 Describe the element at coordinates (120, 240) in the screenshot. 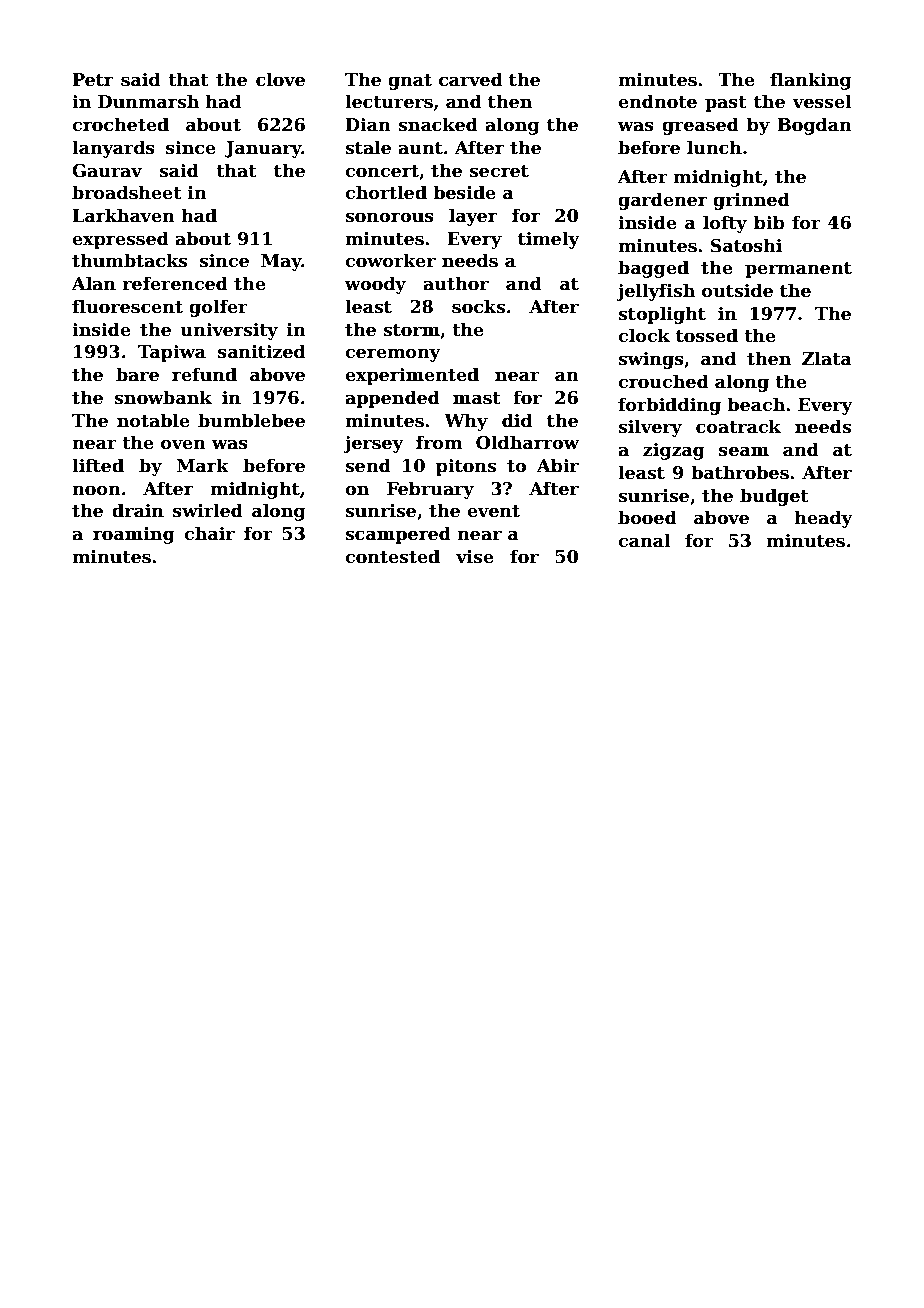

I see `expressed` at that location.
